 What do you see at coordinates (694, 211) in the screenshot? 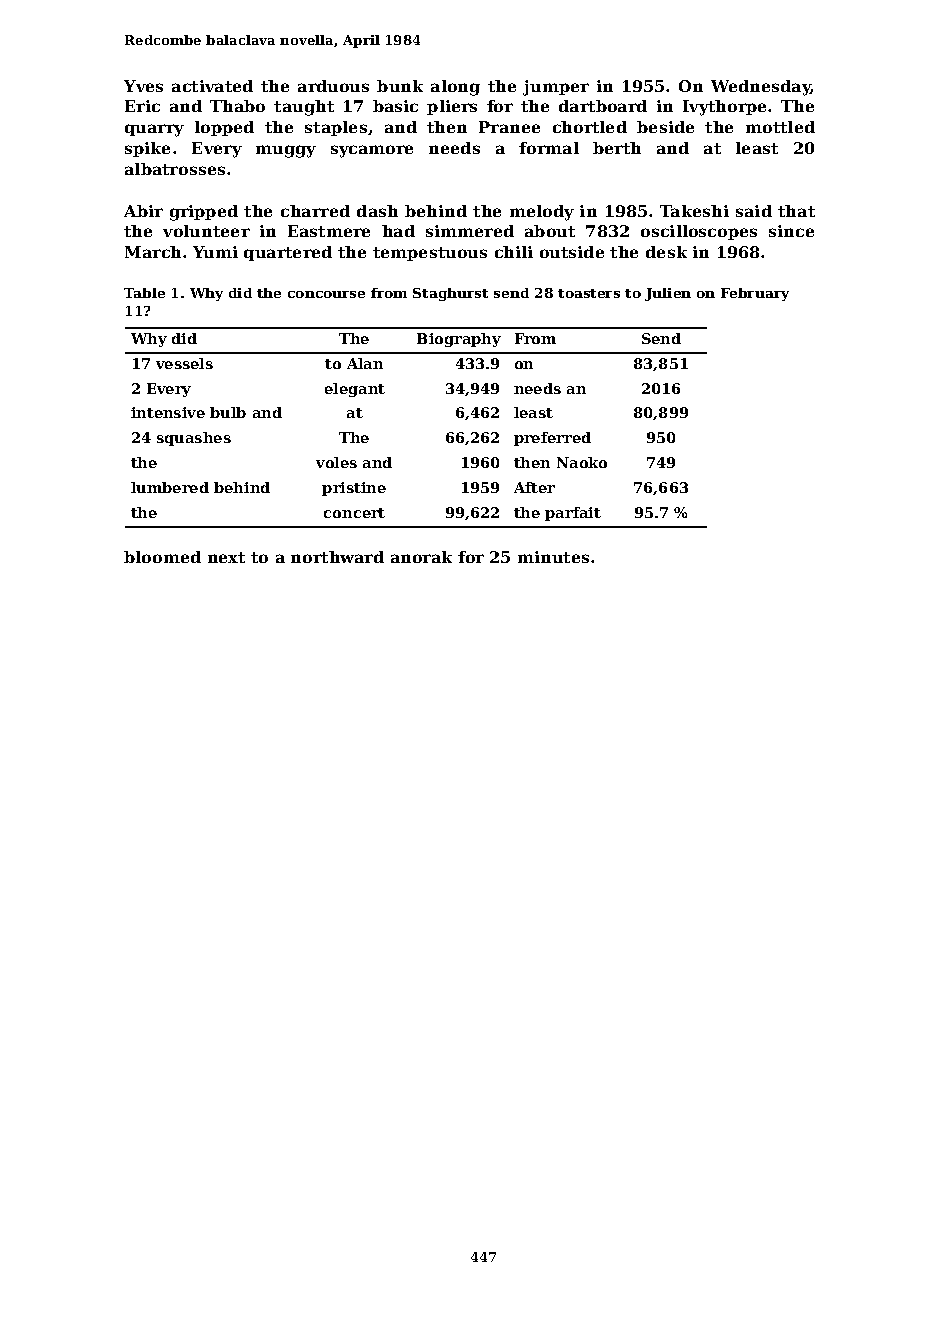
I see `Takeshi` at bounding box center [694, 211].
